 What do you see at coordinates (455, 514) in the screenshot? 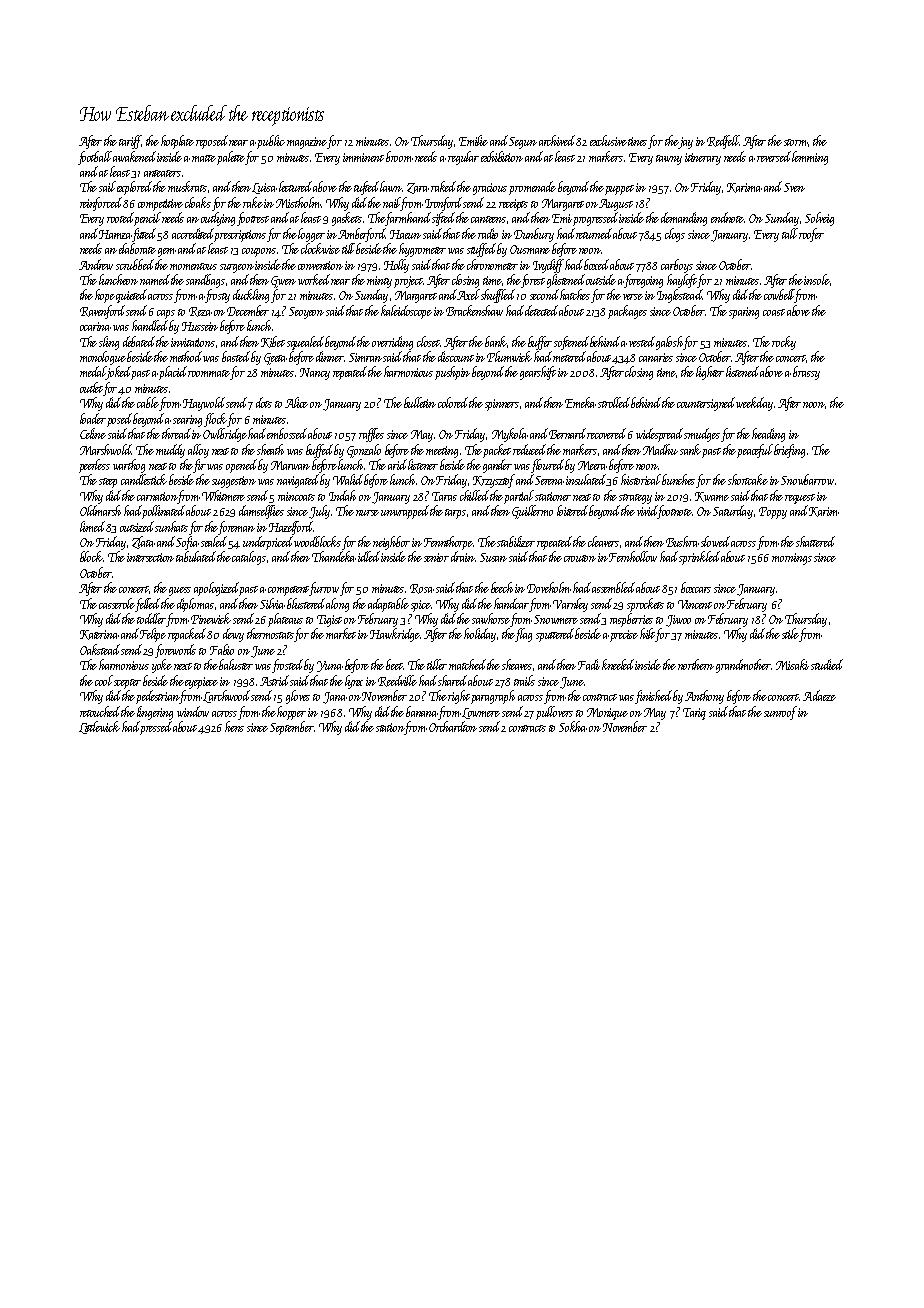
I see `tarps` at bounding box center [455, 514].
